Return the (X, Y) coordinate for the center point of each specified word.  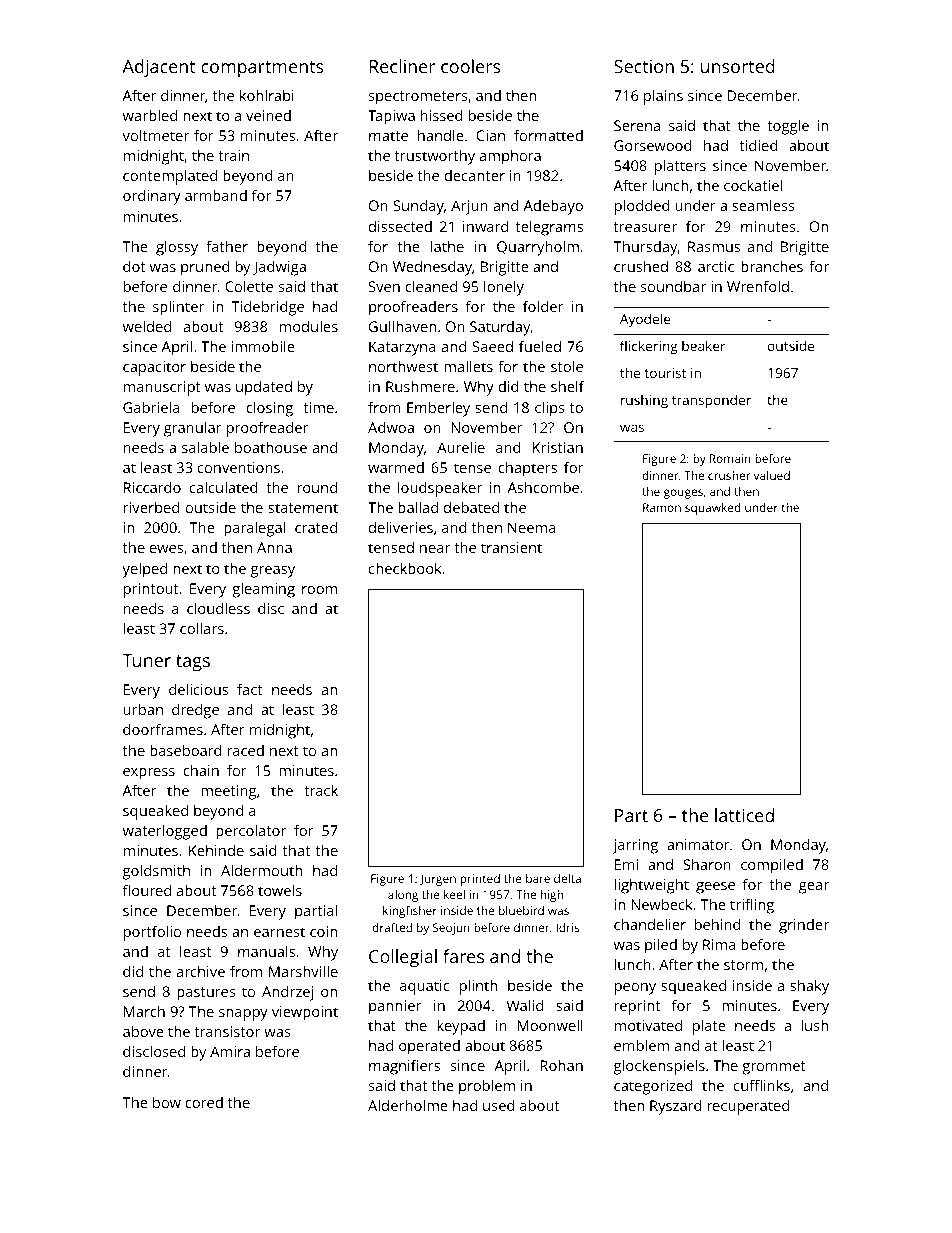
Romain (730, 458)
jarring (635, 846)
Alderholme (408, 1105)
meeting (228, 792)
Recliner (402, 66)
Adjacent (159, 68)
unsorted (737, 66)
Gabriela (151, 407)
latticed (744, 815)
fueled (540, 346)
